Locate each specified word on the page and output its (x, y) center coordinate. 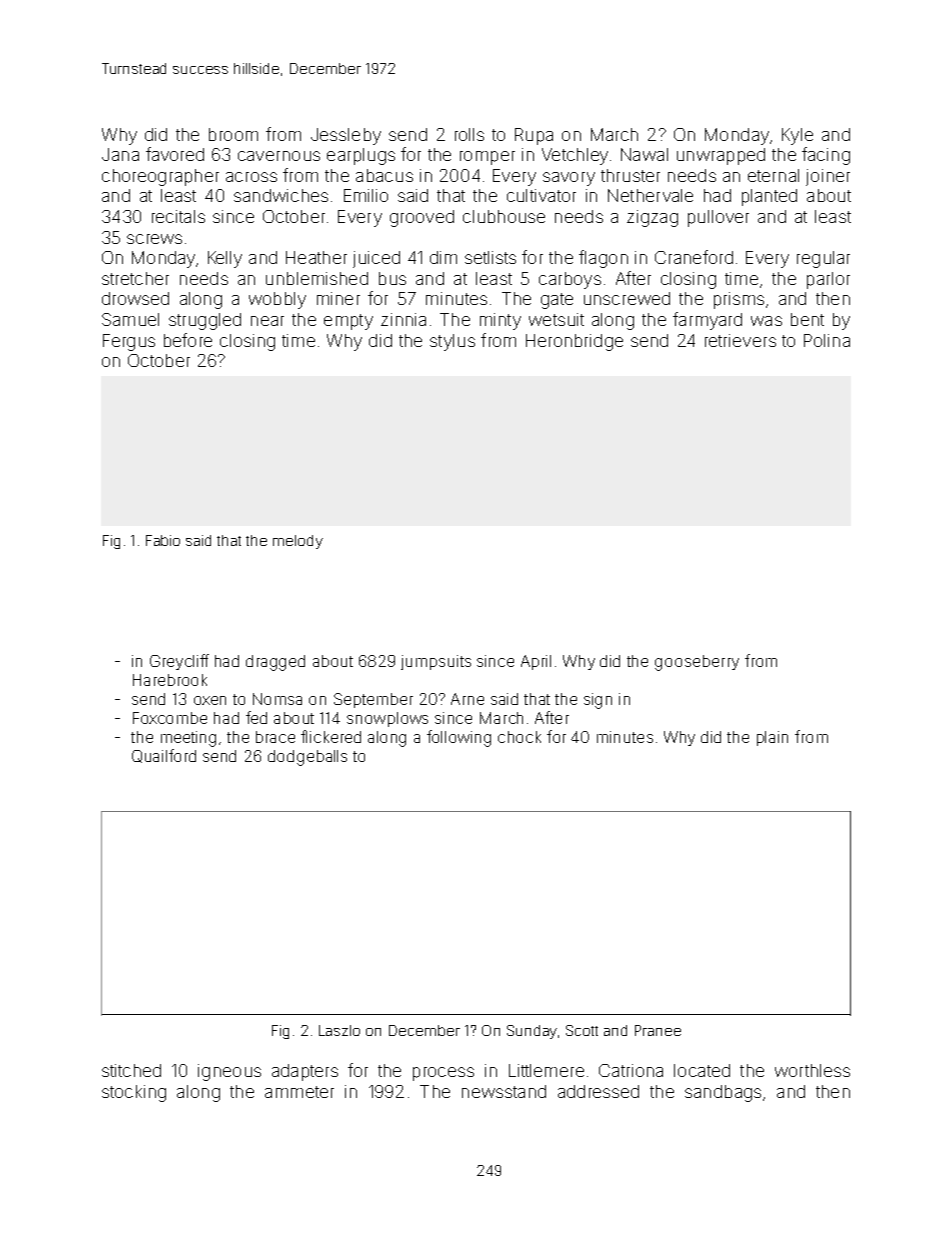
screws (154, 239)
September (373, 700)
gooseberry (697, 663)
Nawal (644, 154)
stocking (134, 1093)
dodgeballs (307, 758)
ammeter (299, 1092)
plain (772, 738)
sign (598, 701)
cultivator (541, 195)
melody (298, 542)
